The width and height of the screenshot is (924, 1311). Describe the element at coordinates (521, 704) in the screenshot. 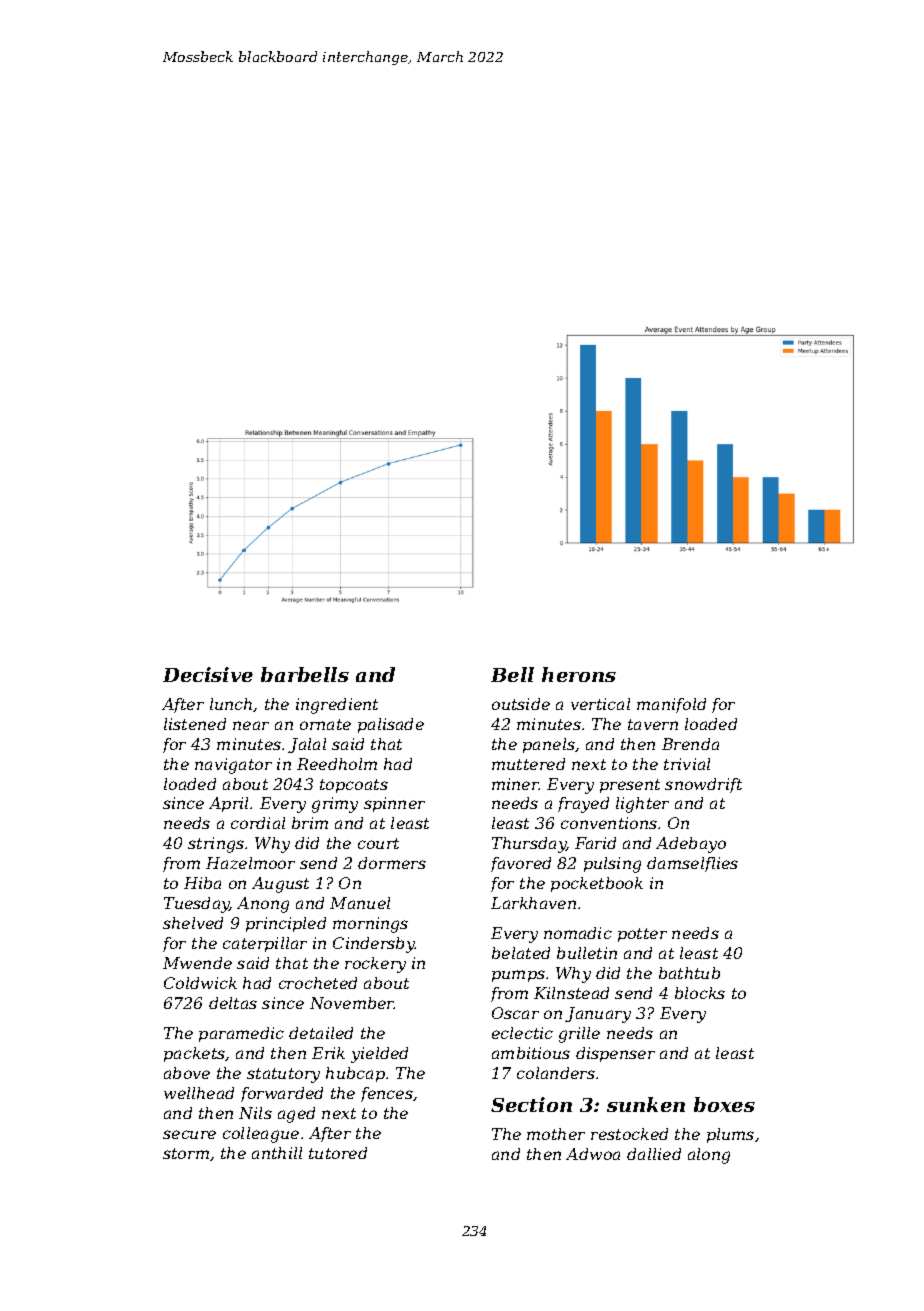

I see `outside` at that location.
